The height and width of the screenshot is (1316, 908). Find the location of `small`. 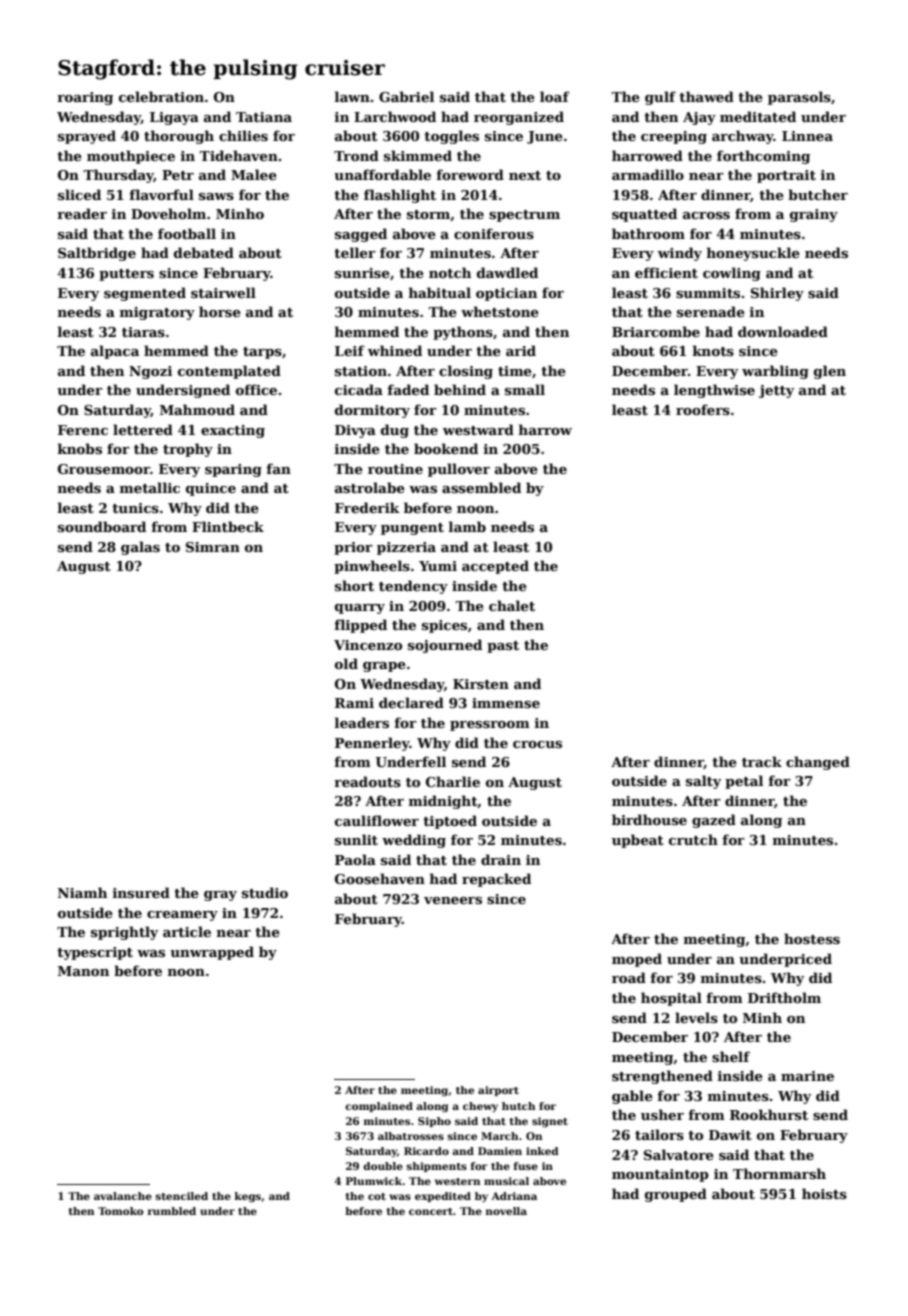

small is located at coordinates (525, 389).
